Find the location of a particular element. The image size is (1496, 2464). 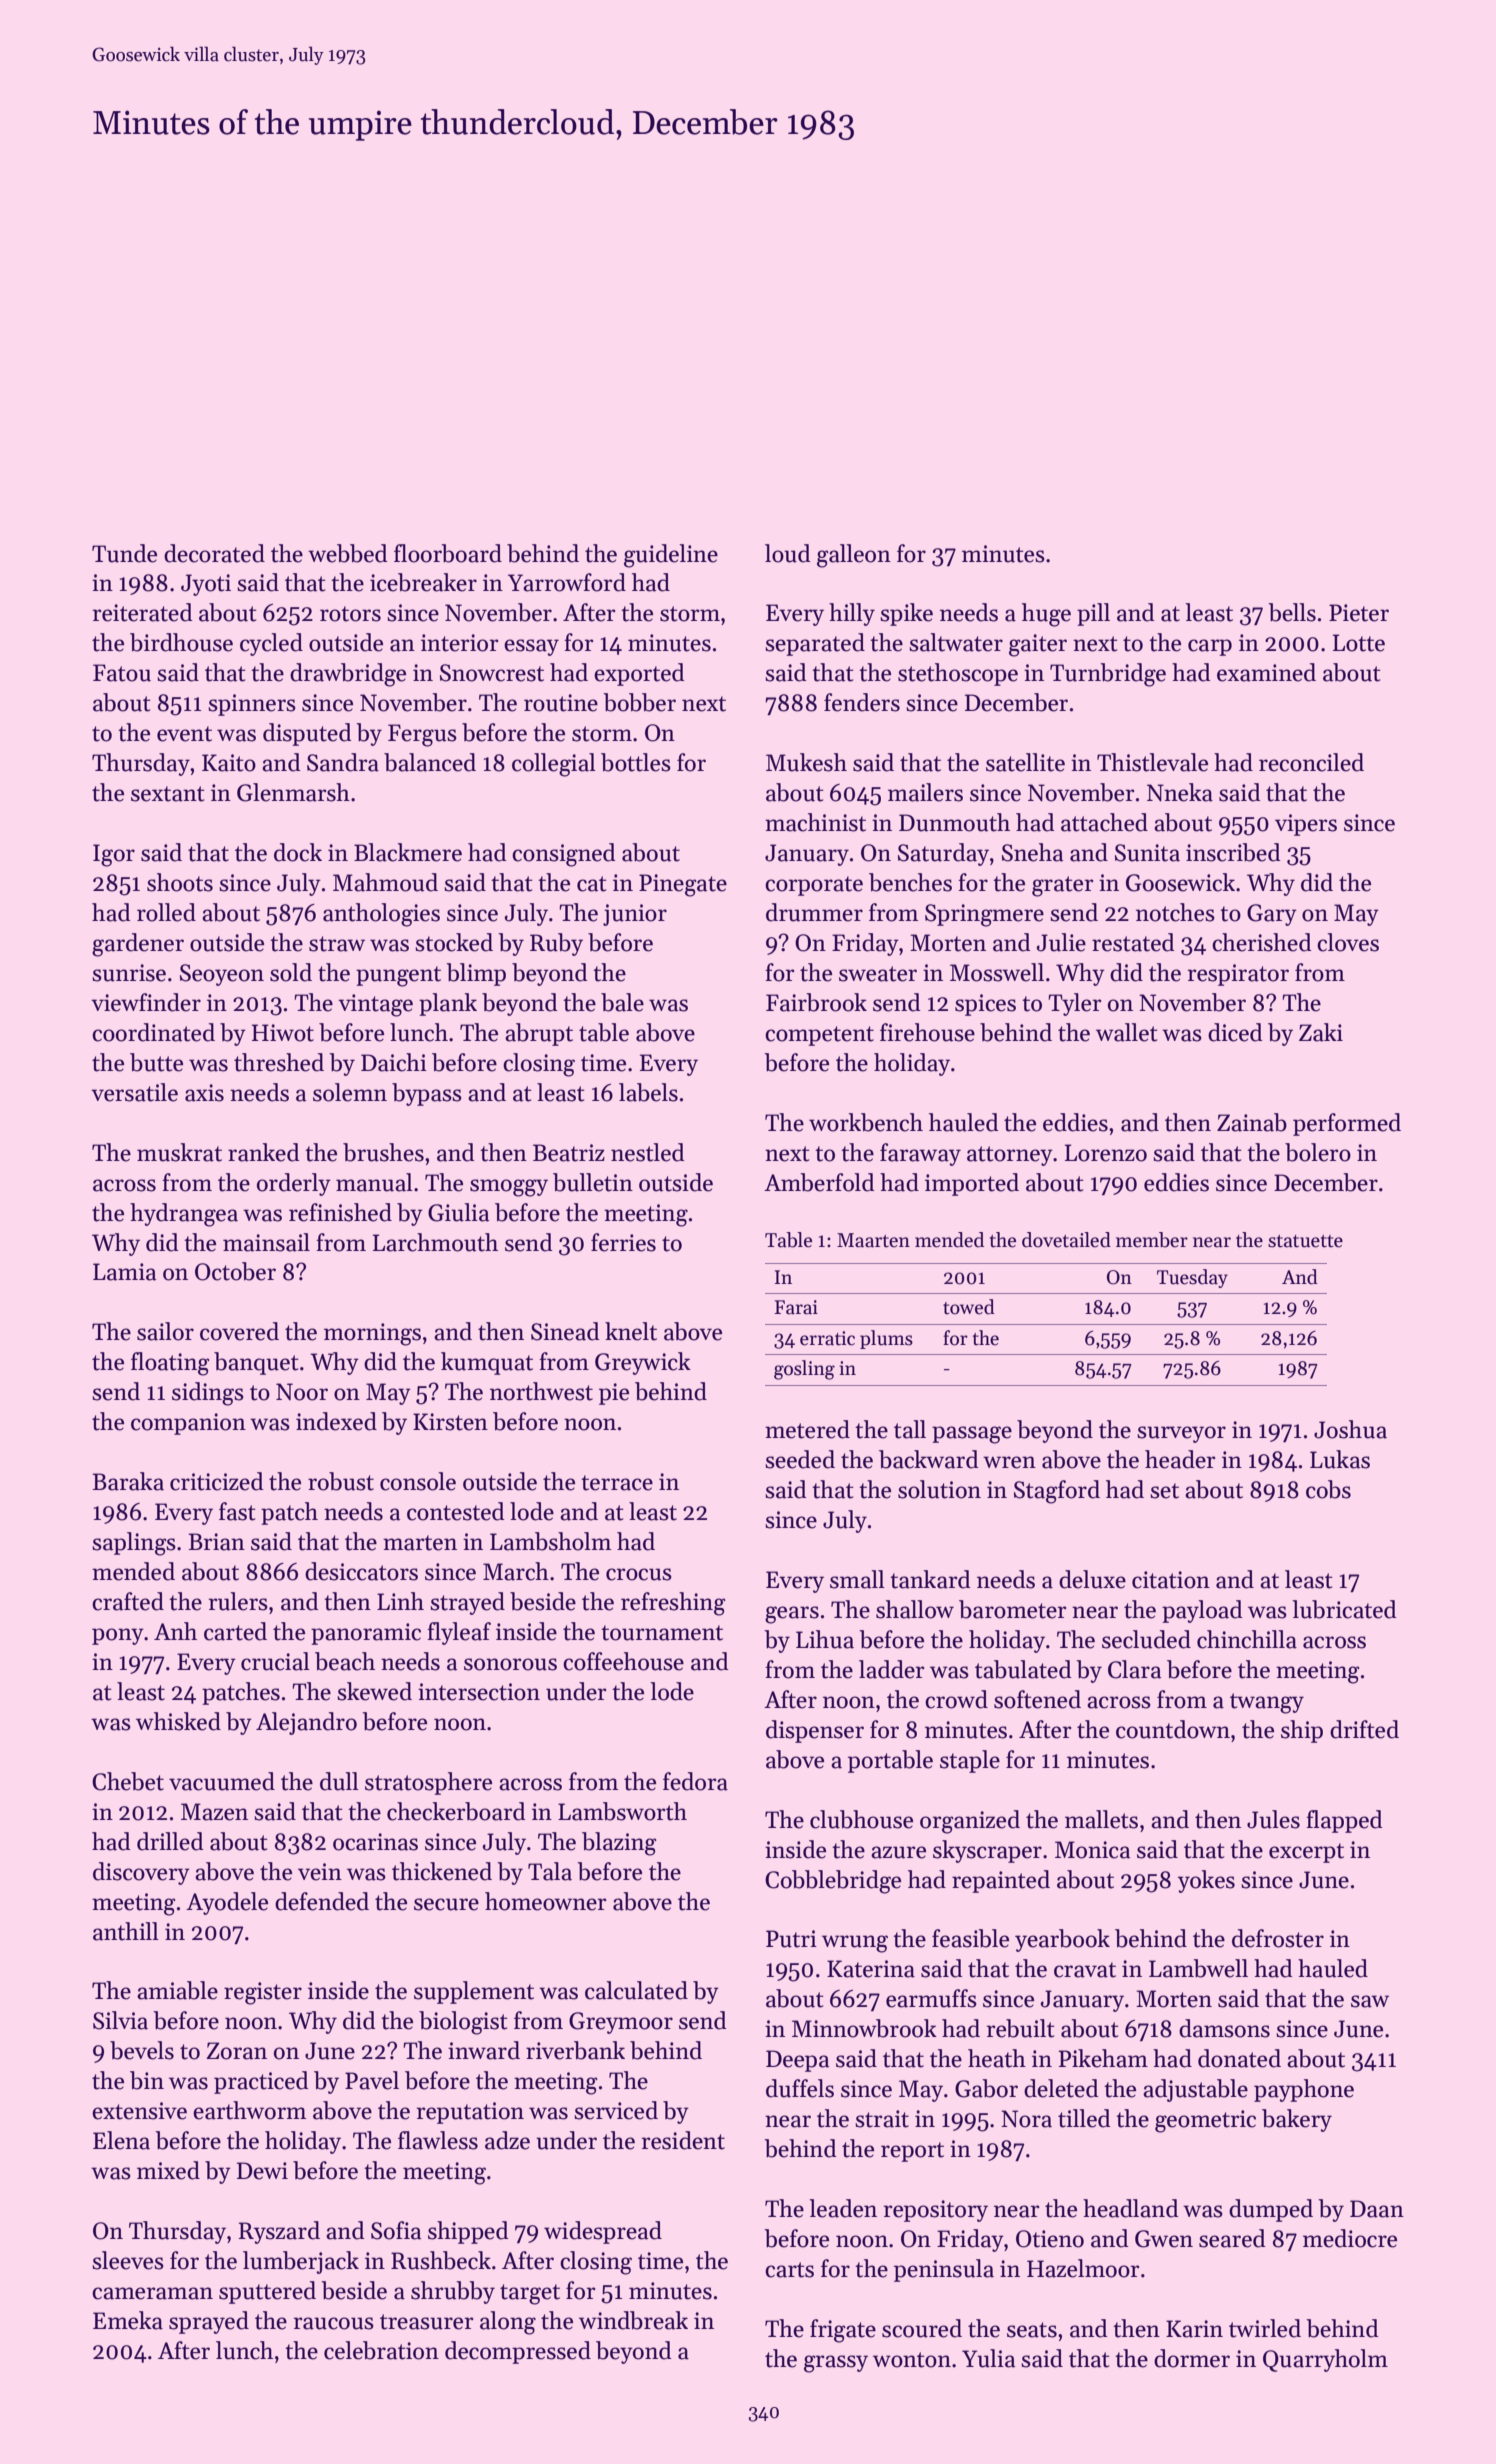

Ayodele is located at coordinates (227, 1903).
